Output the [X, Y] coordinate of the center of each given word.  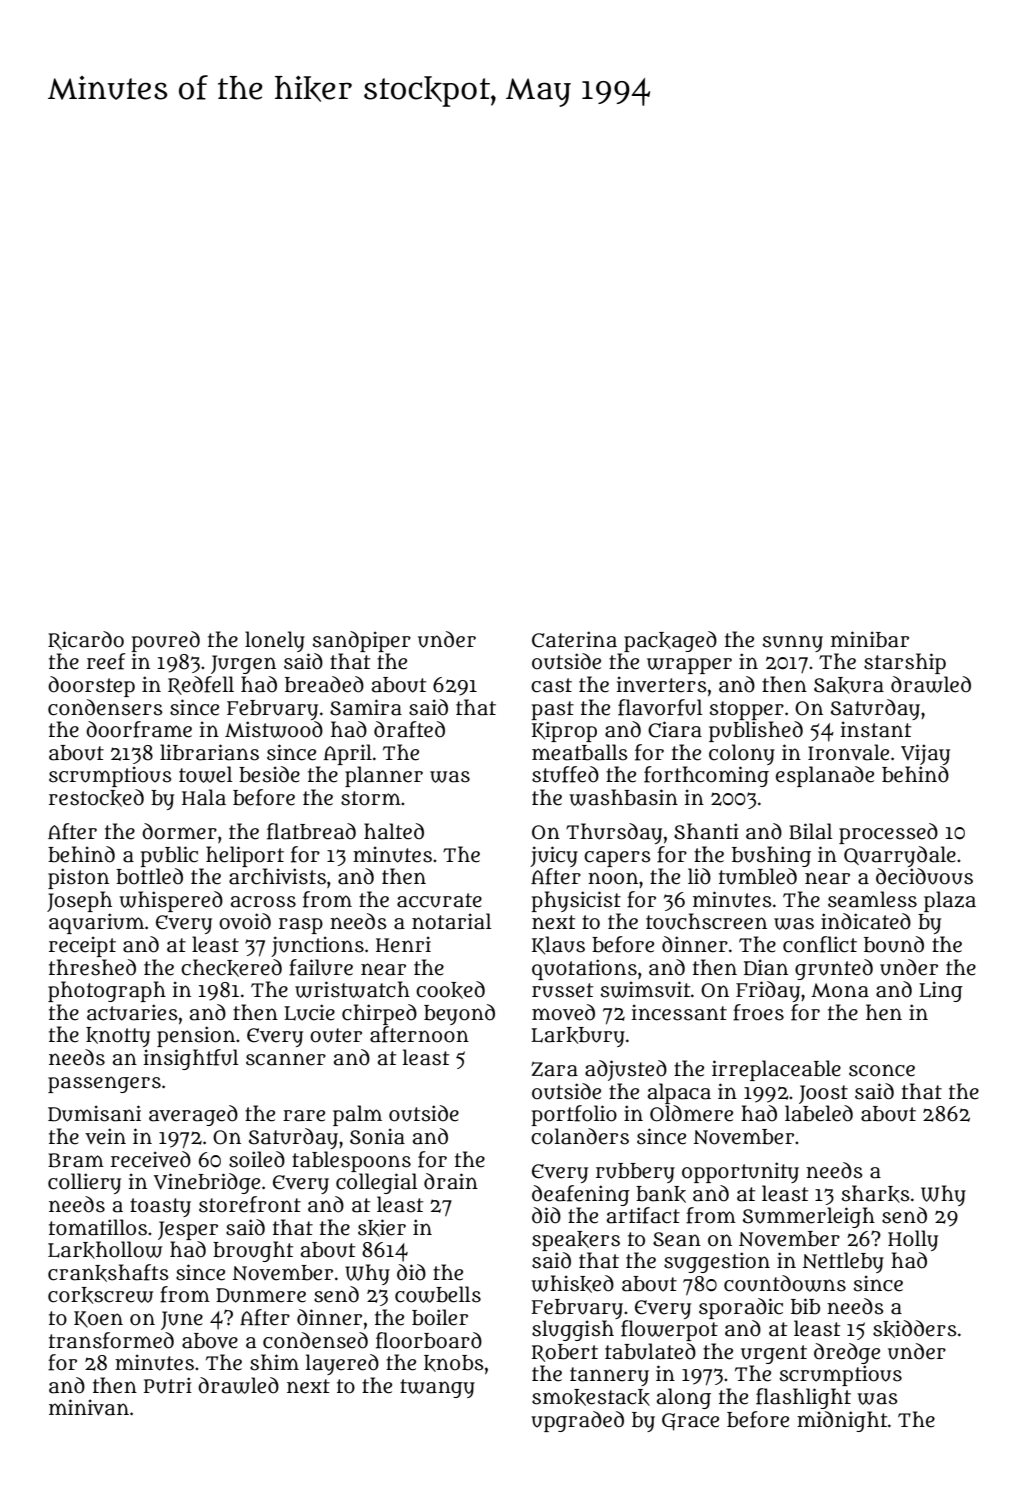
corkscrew [100, 1295]
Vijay [925, 754]
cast [551, 685]
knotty [118, 1037]
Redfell [201, 685]
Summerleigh [809, 1217]
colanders [580, 1136]
